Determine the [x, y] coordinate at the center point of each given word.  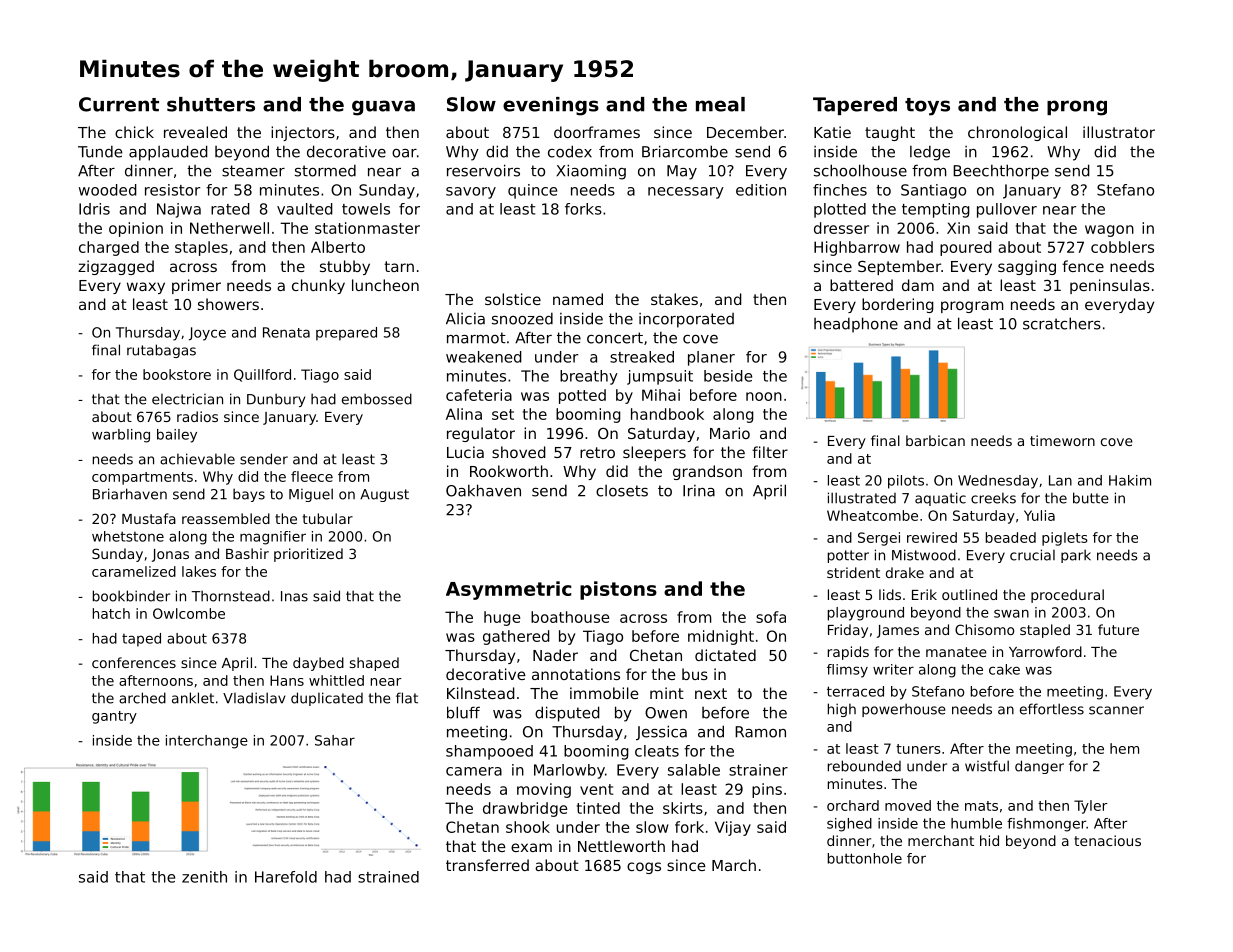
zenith [204, 877]
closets [622, 491]
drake [905, 572]
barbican [935, 440]
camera [474, 771]
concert [615, 338]
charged [109, 248]
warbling [121, 436]
